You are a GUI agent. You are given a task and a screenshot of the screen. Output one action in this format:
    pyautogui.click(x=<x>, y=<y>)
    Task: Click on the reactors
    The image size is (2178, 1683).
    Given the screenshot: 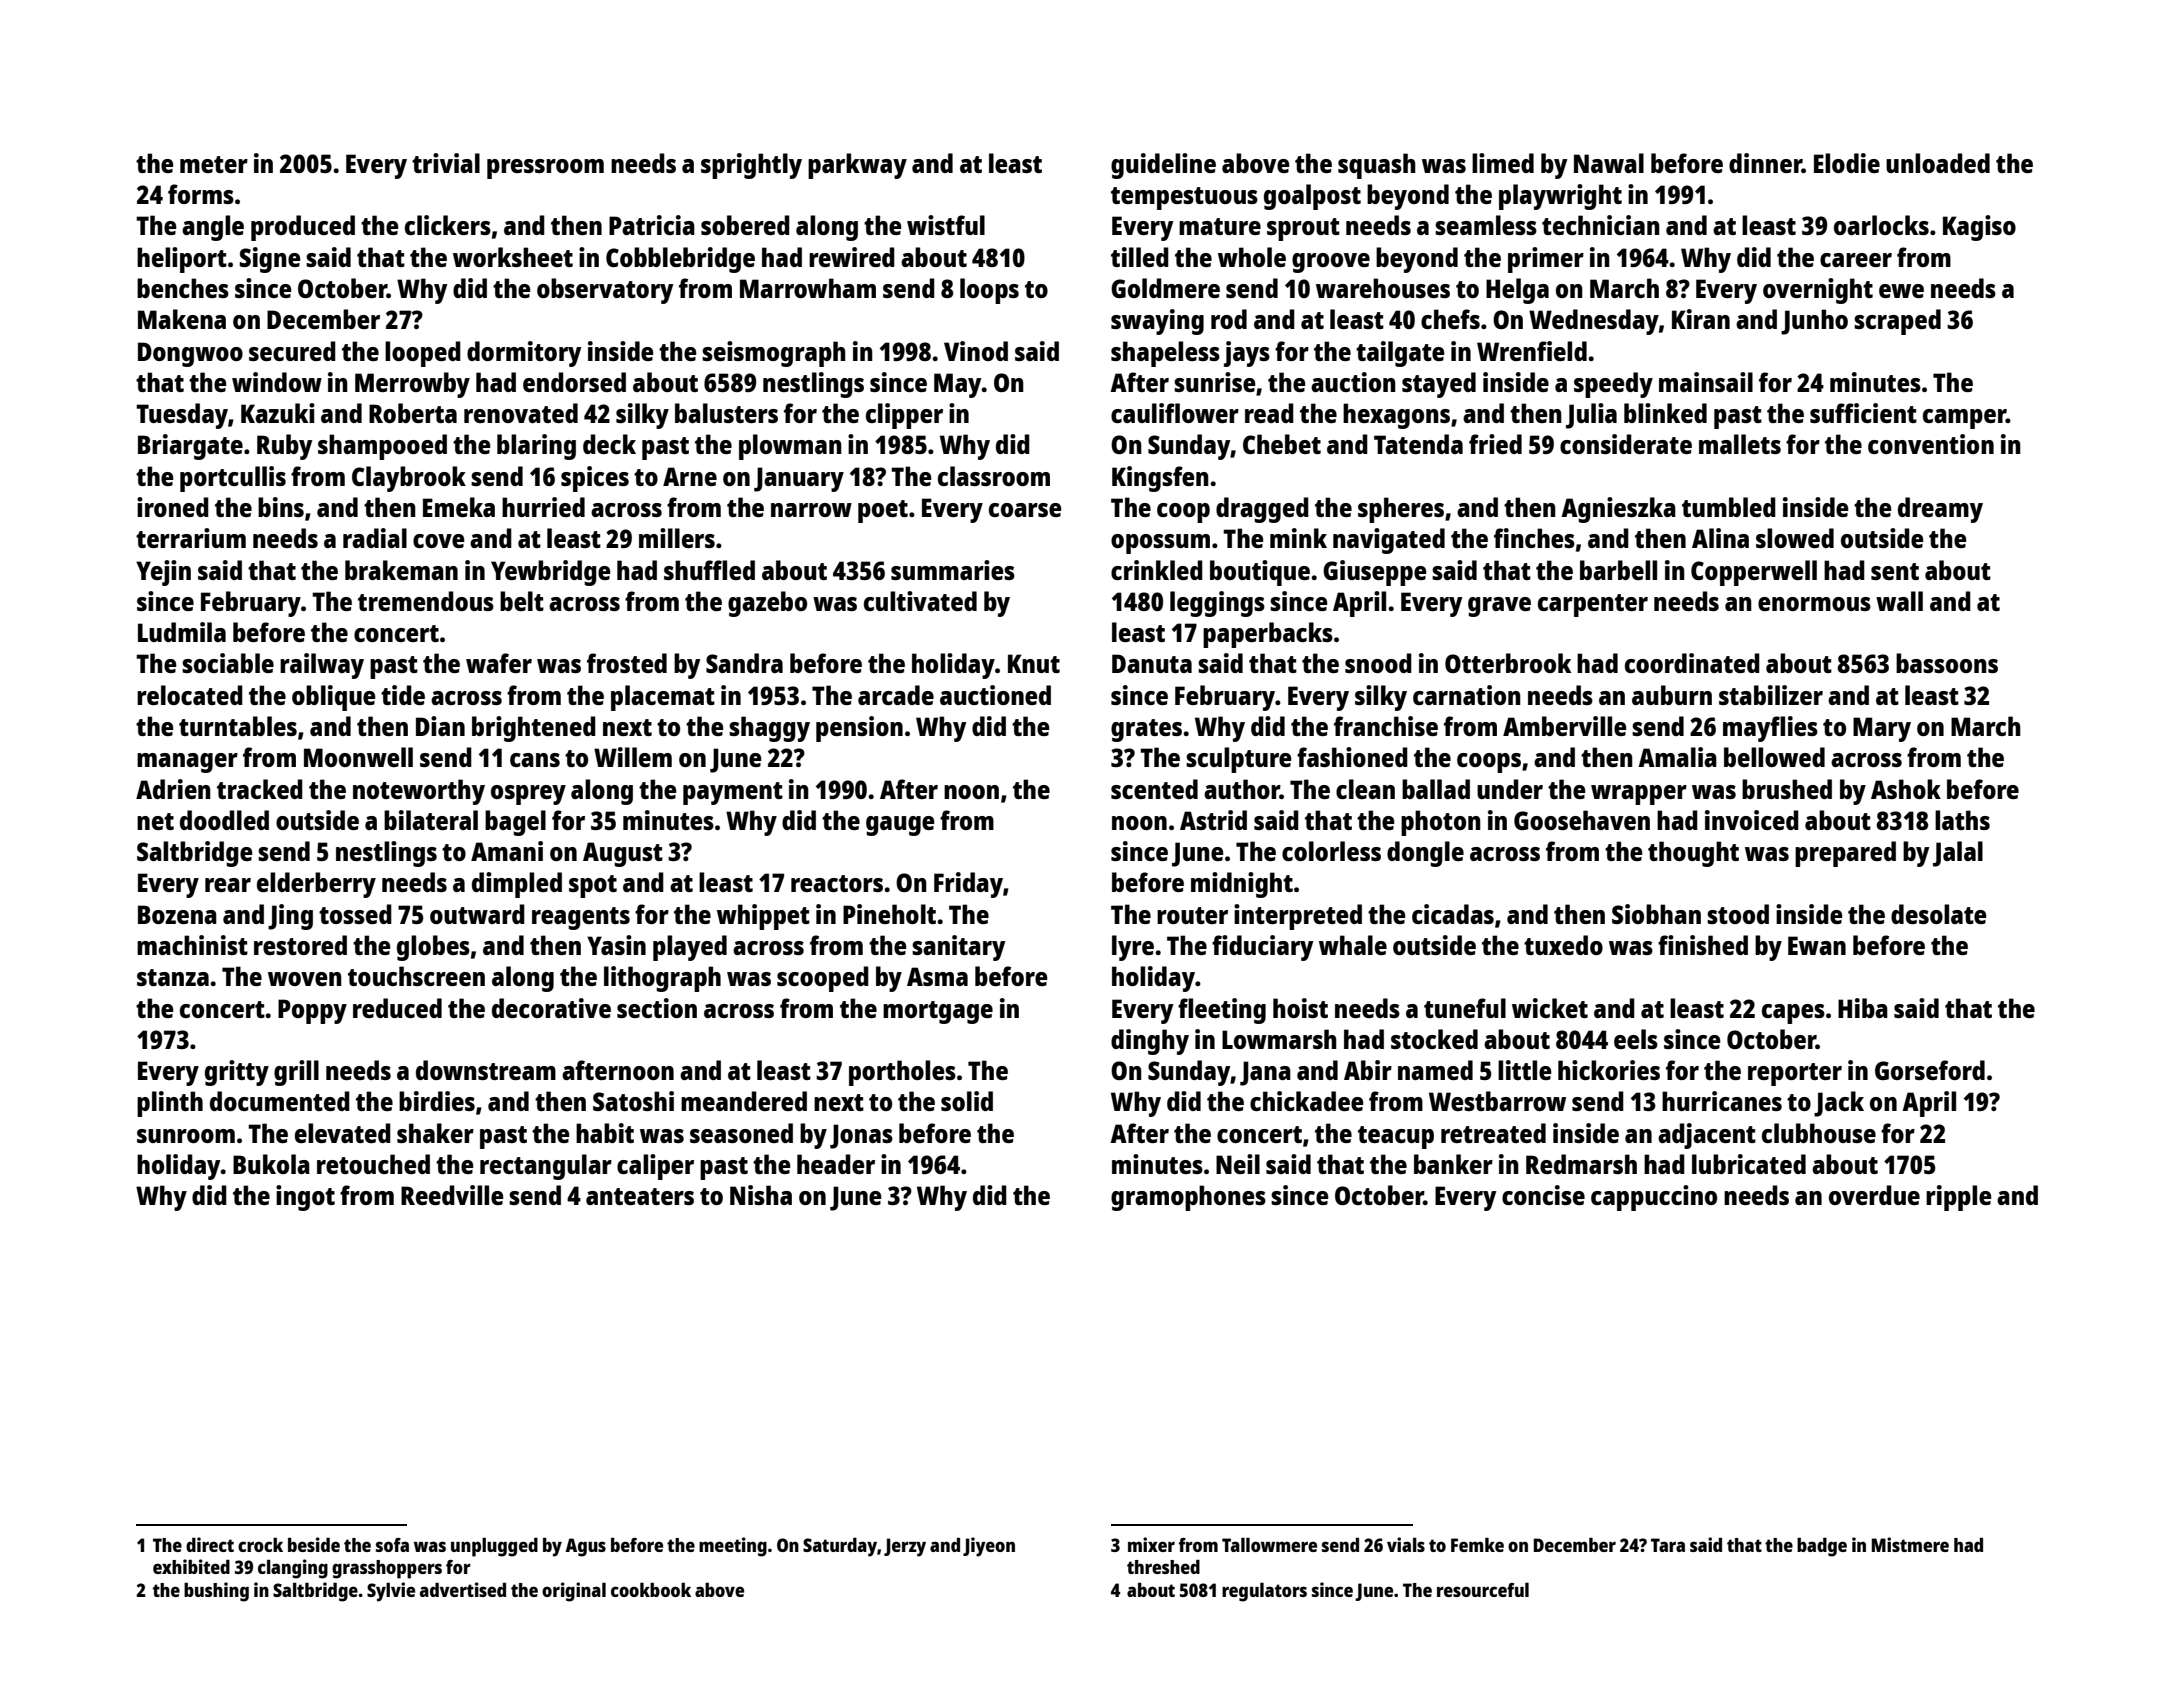 What is the action you would take?
    pyautogui.click(x=837, y=883)
